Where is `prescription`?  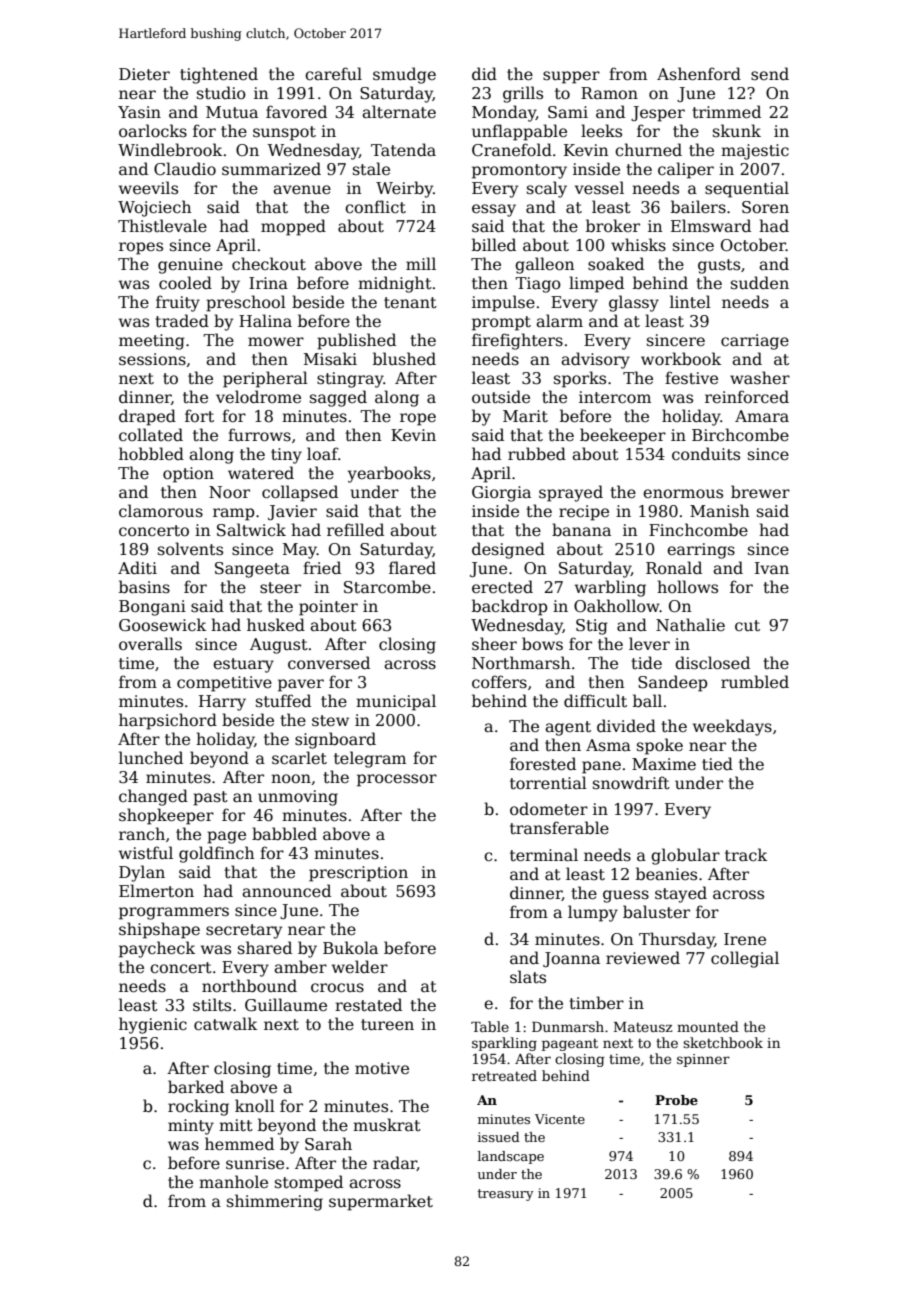 prescription is located at coordinates (358, 874).
